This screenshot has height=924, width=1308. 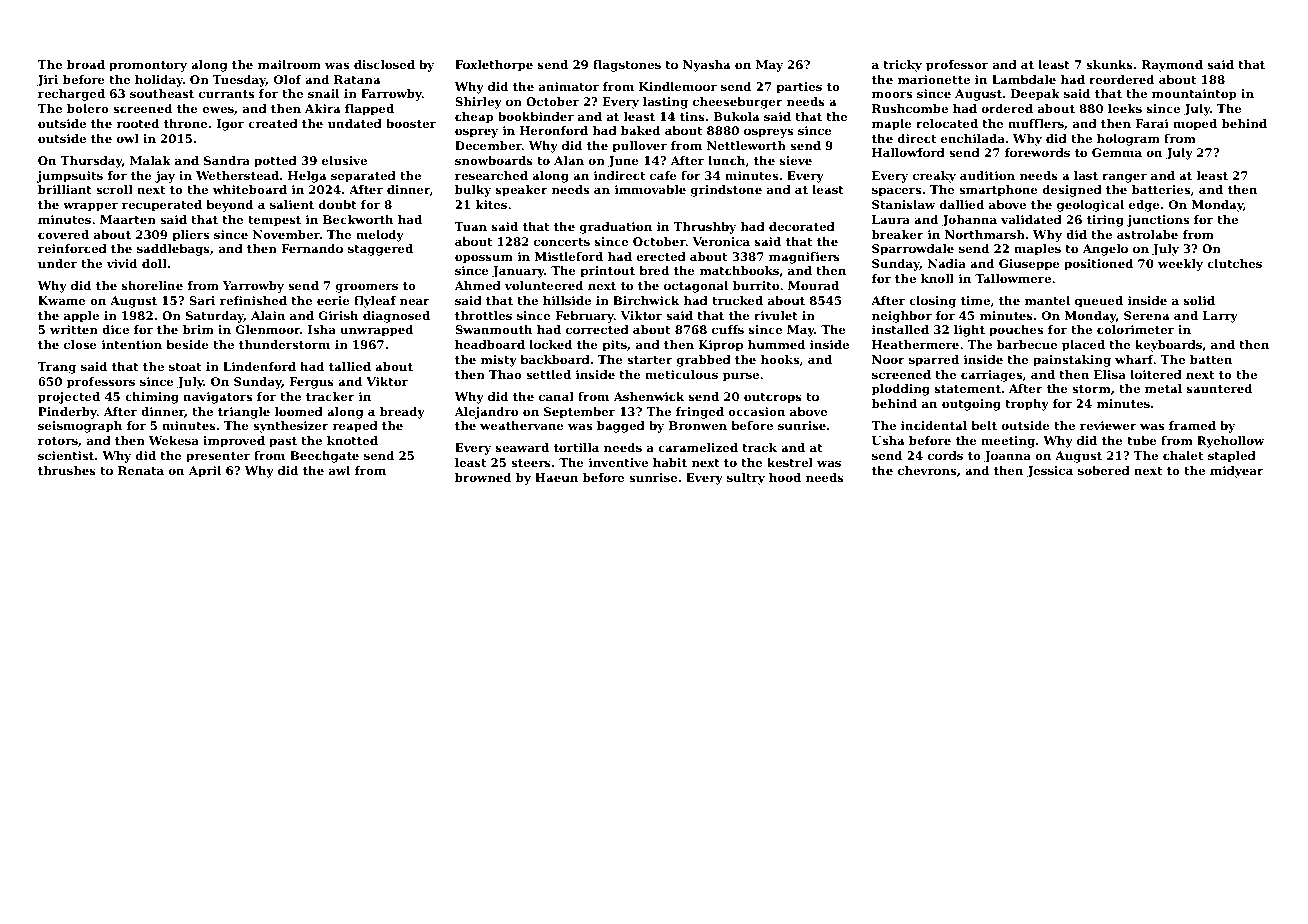 What do you see at coordinates (696, 287) in the screenshot?
I see `octagonal` at bounding box center [696, 287].
